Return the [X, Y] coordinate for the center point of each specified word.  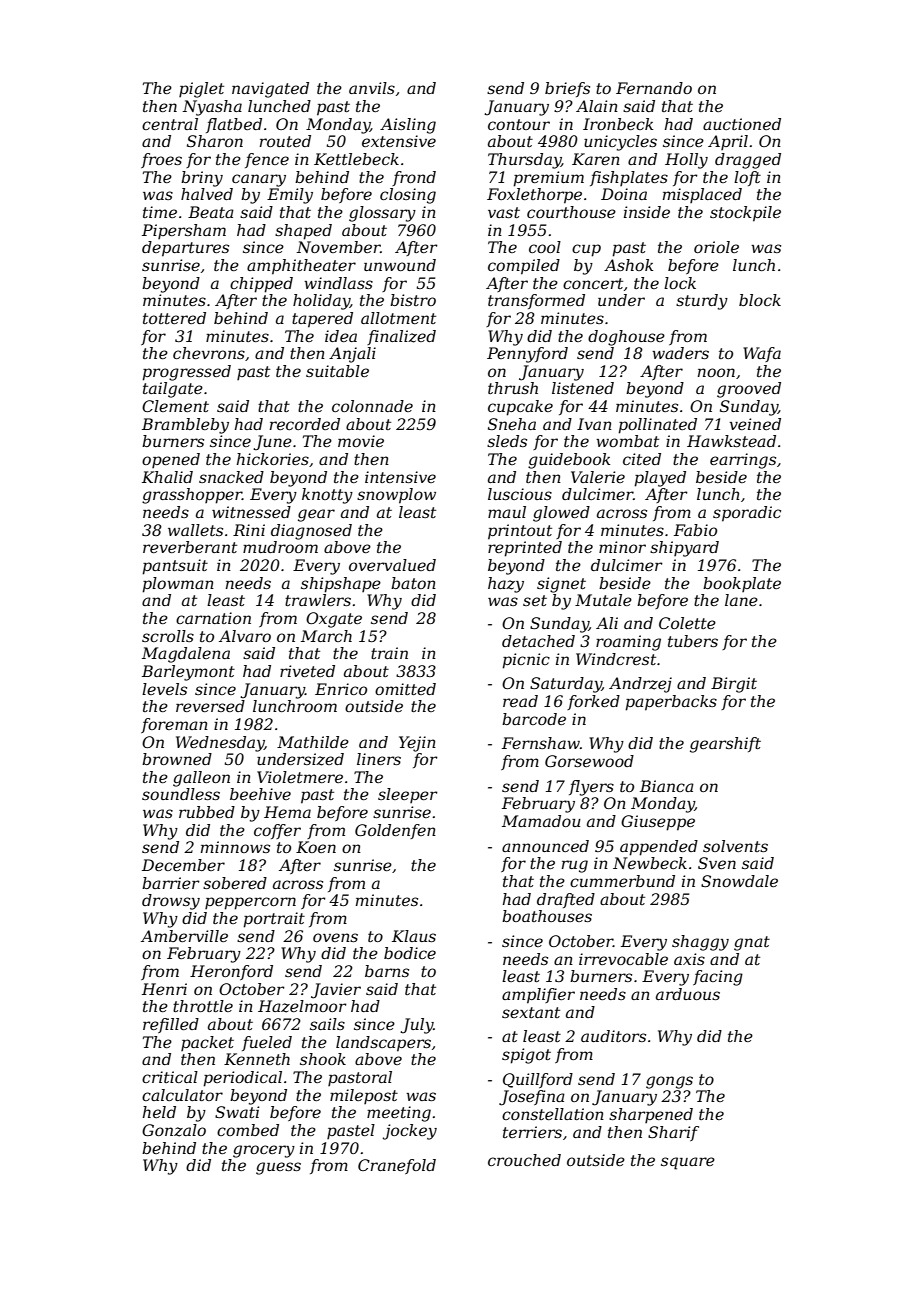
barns [387, 971]
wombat [627, 441]
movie [361, 441]
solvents [735, 846]
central [170, 124]
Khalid [167, 477]
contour [519, 124]
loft [747, 178]
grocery [264, 1151]
